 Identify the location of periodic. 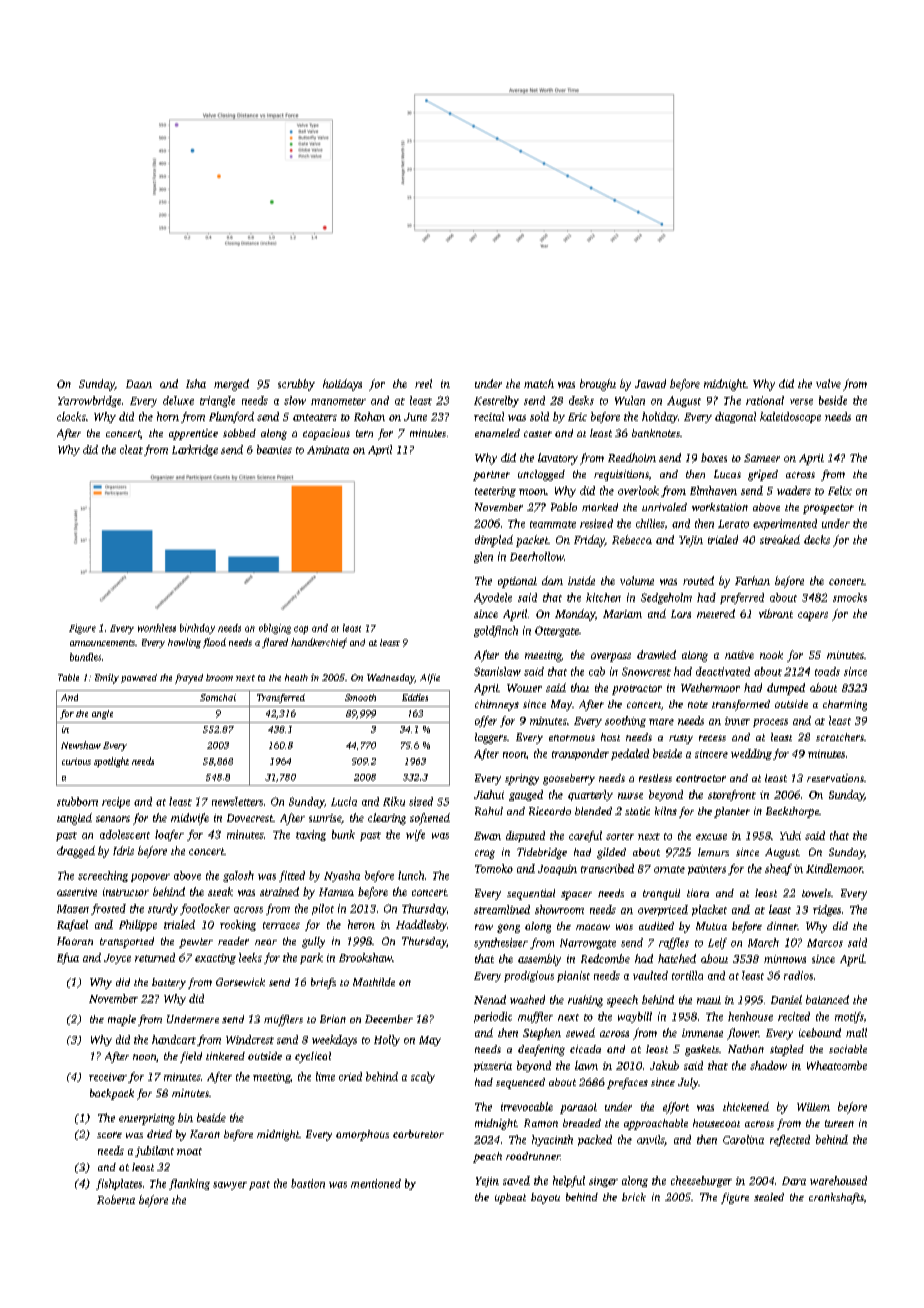
(493, 1017).
